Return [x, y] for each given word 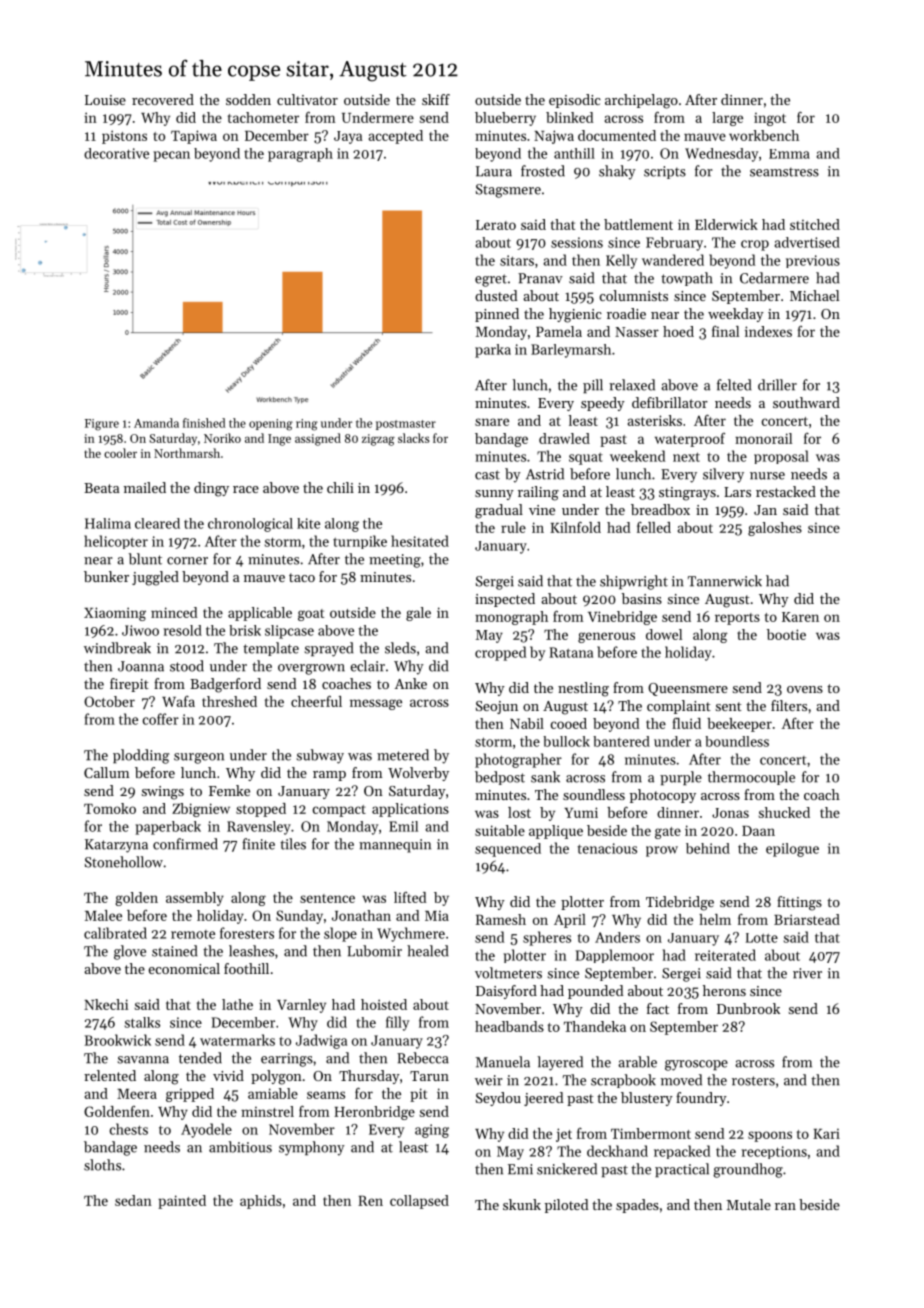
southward [806, 402]
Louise [105, 100]
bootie [786, 634]
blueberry [505, 119]
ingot [770, 119]
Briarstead [807, 919]
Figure [102, 425]
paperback [168, 828]
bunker [106, 576]
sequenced [508, 850]
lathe [237, 1004]
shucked [784, 812]
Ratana [571, 652]
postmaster [406, 425]
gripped [190, 1095]
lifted [410, 897]
